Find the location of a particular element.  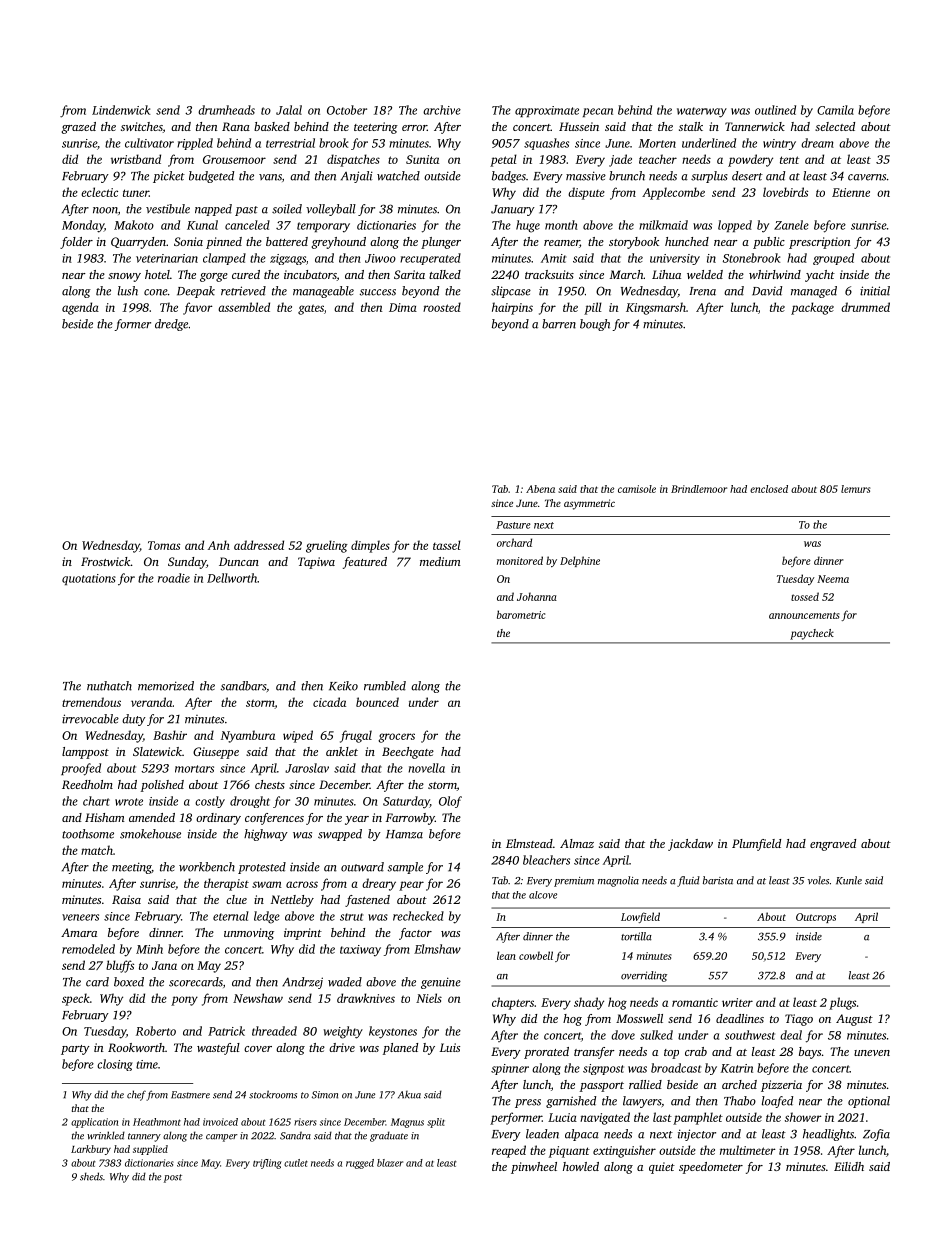

fluid is located at coordinates (688, 881).
